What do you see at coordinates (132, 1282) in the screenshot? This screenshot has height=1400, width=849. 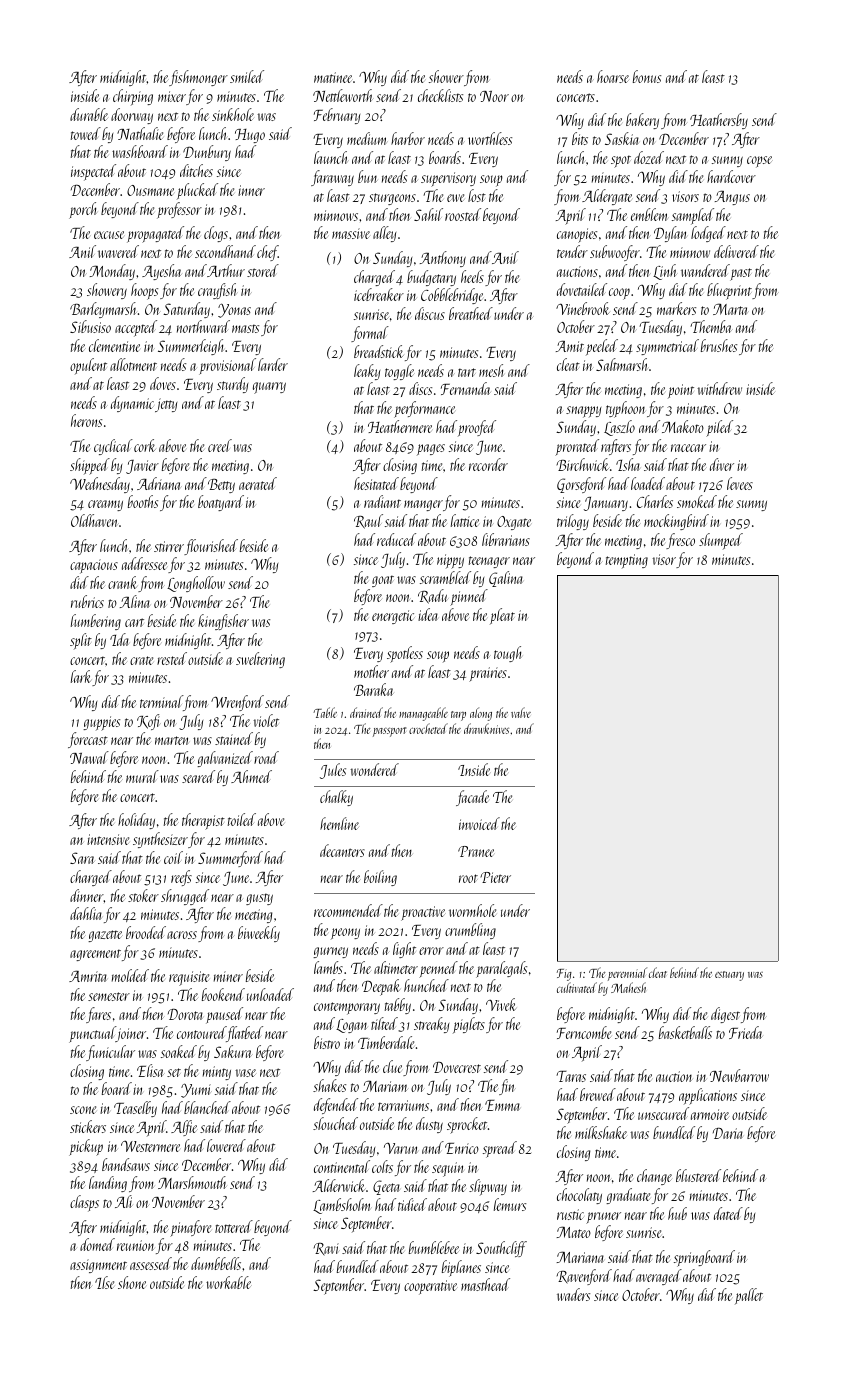 I see `shone` at bounding box center [132, 1282].
